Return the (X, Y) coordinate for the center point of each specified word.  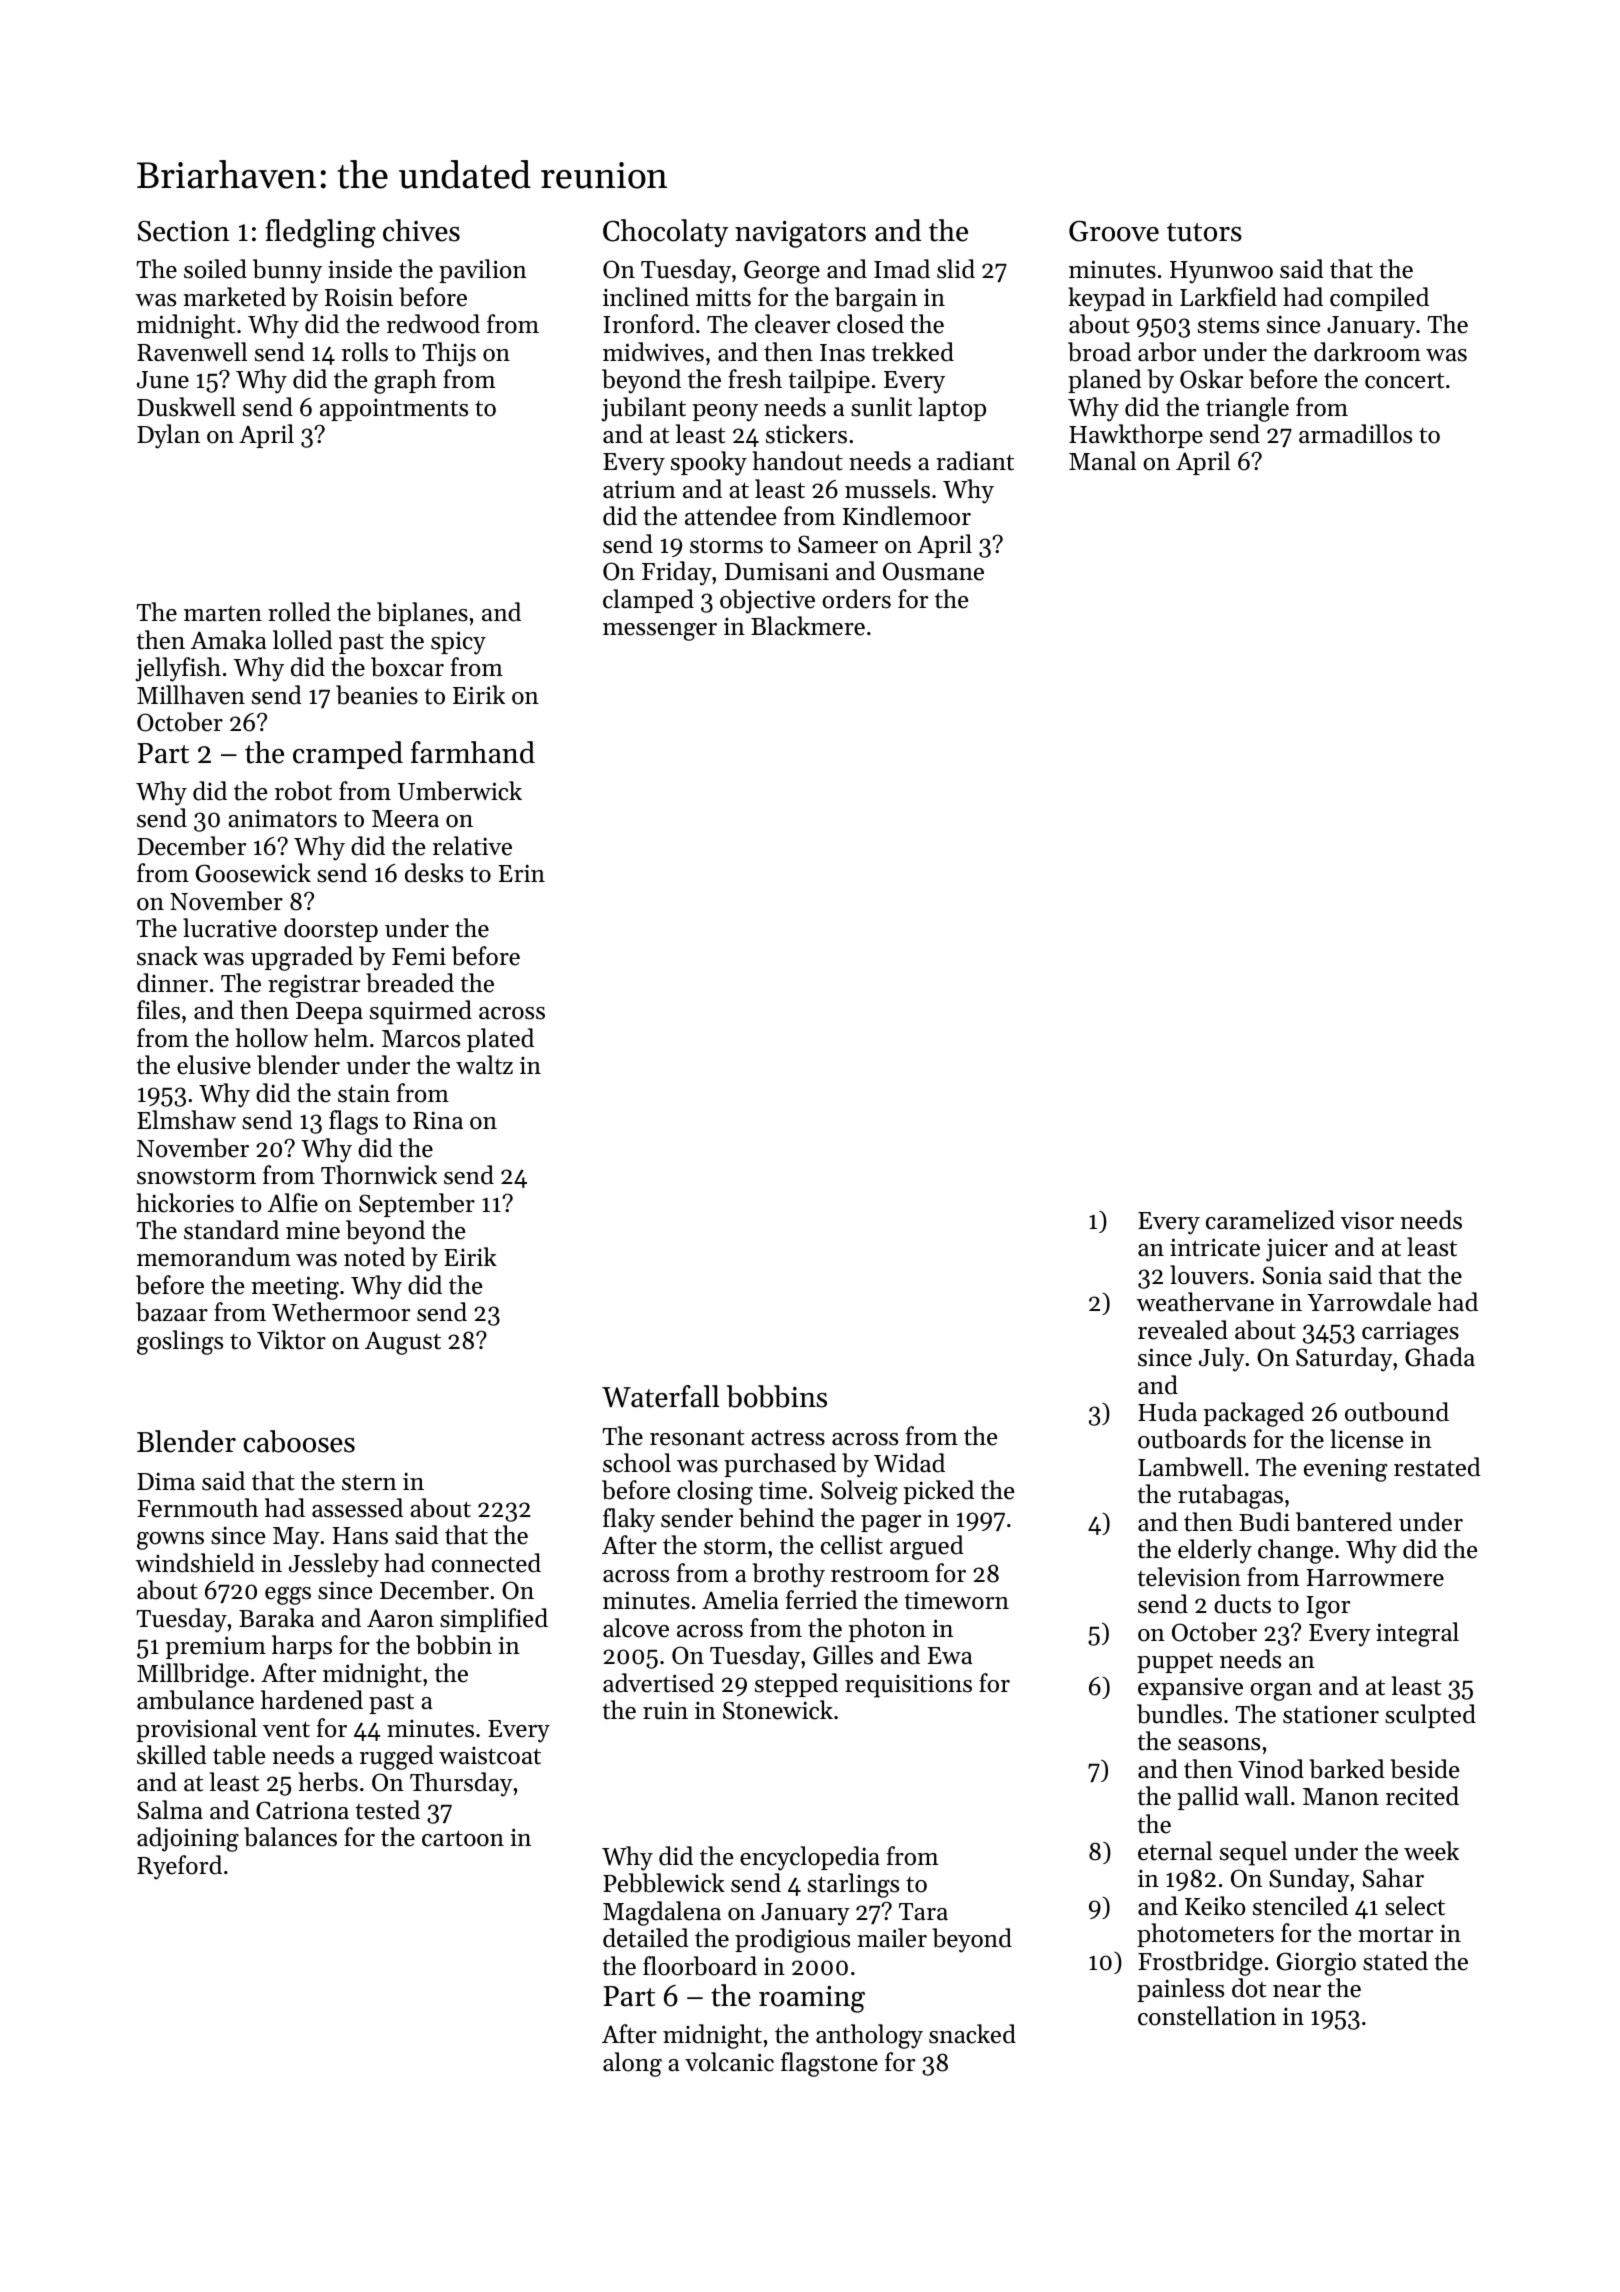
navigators (800, 234)
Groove (1114, 231)
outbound (1397, 1412)
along (632, 2064)
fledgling (320, 233)
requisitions (908, 1686)
